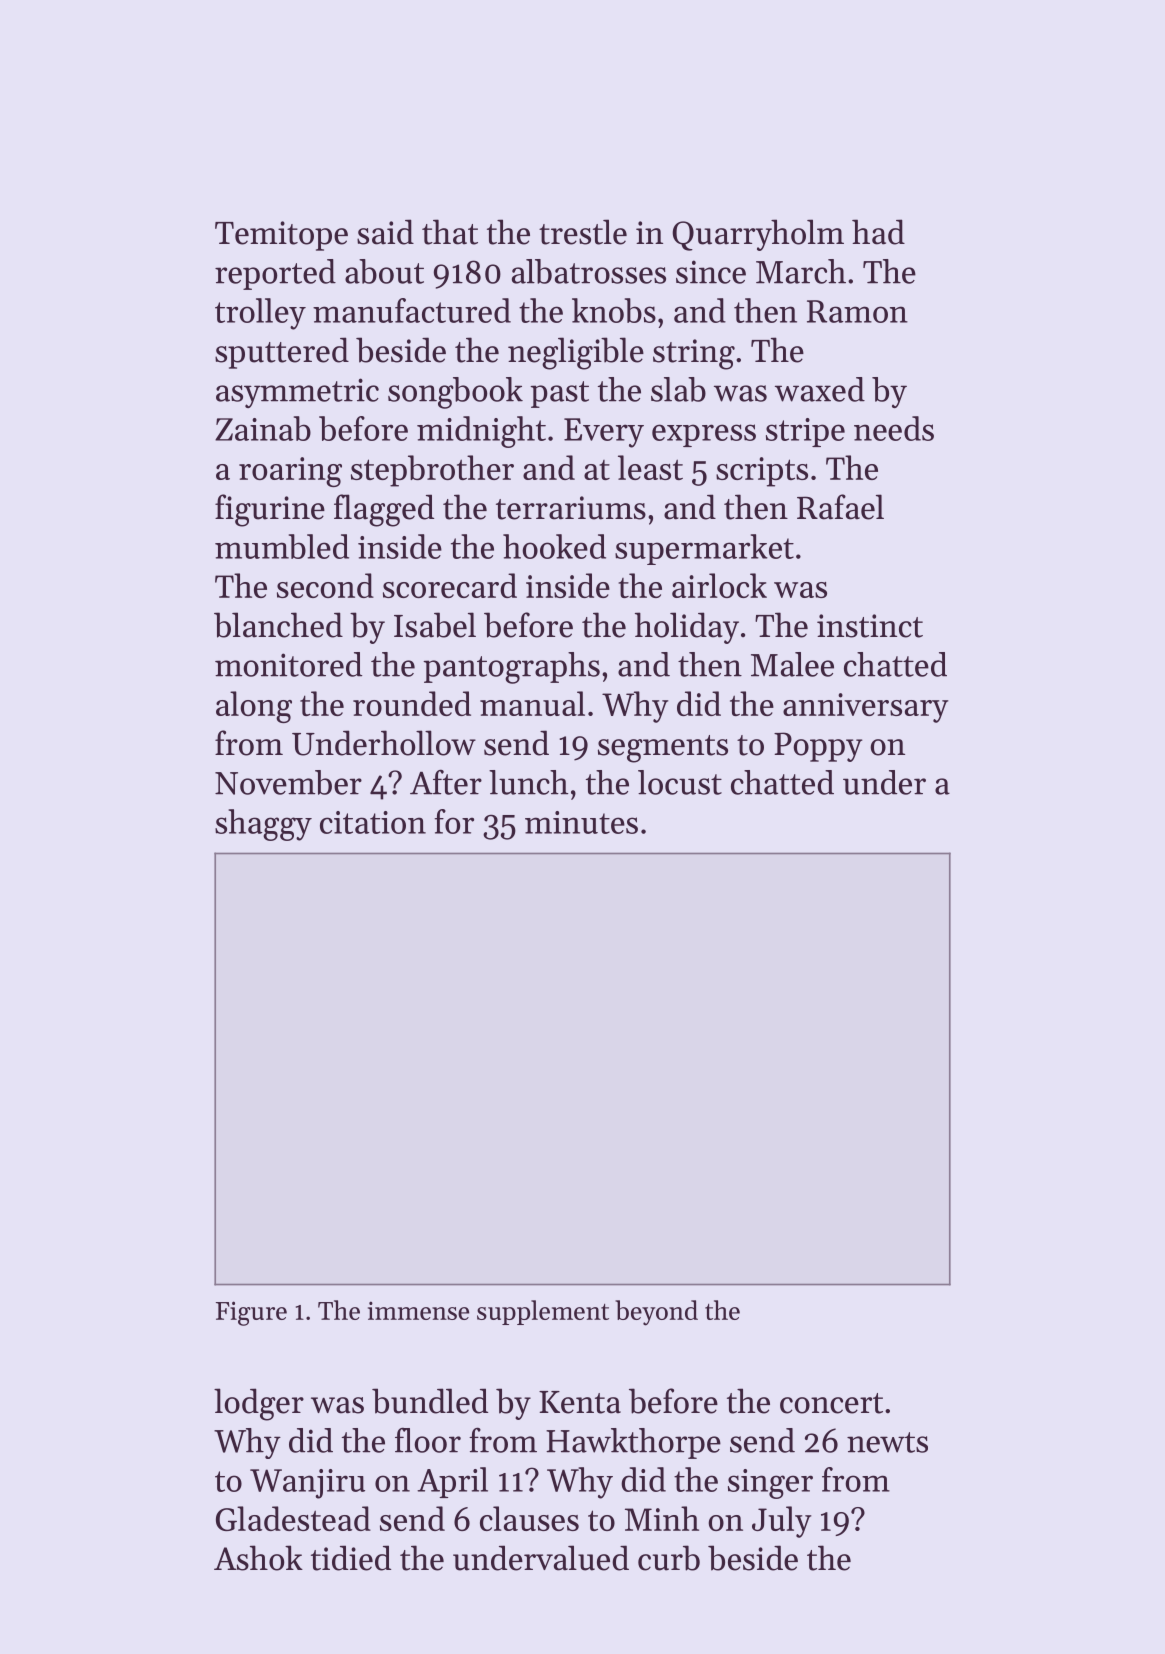 This screenshot has height=1654, width=1165. What do you see at coordinates (543, 1312) in the screenshot?
I see `supplement` at bounding box center [543, 1312].
